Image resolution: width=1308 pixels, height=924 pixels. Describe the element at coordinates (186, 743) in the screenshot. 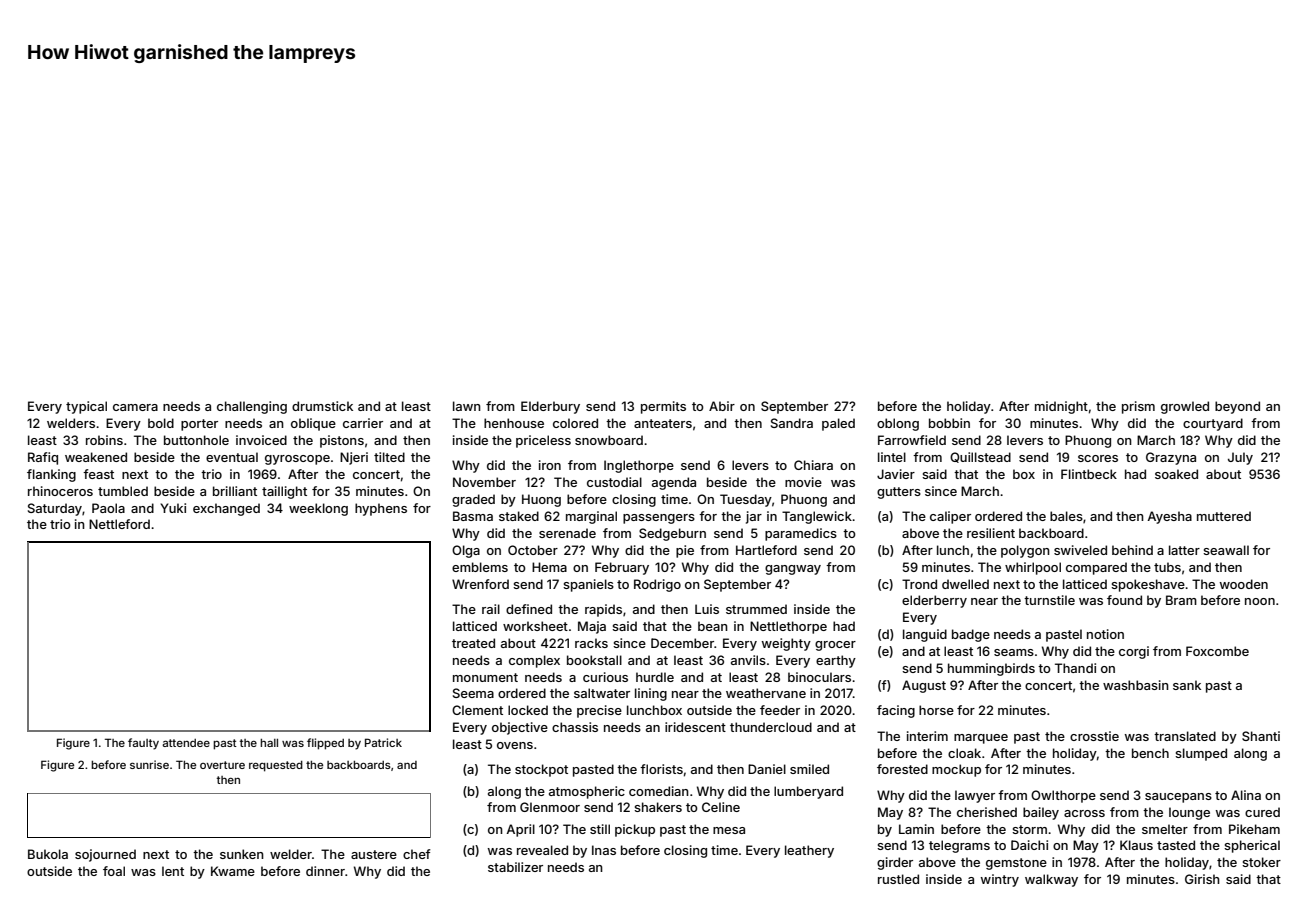

I see `attendee` at that location.
